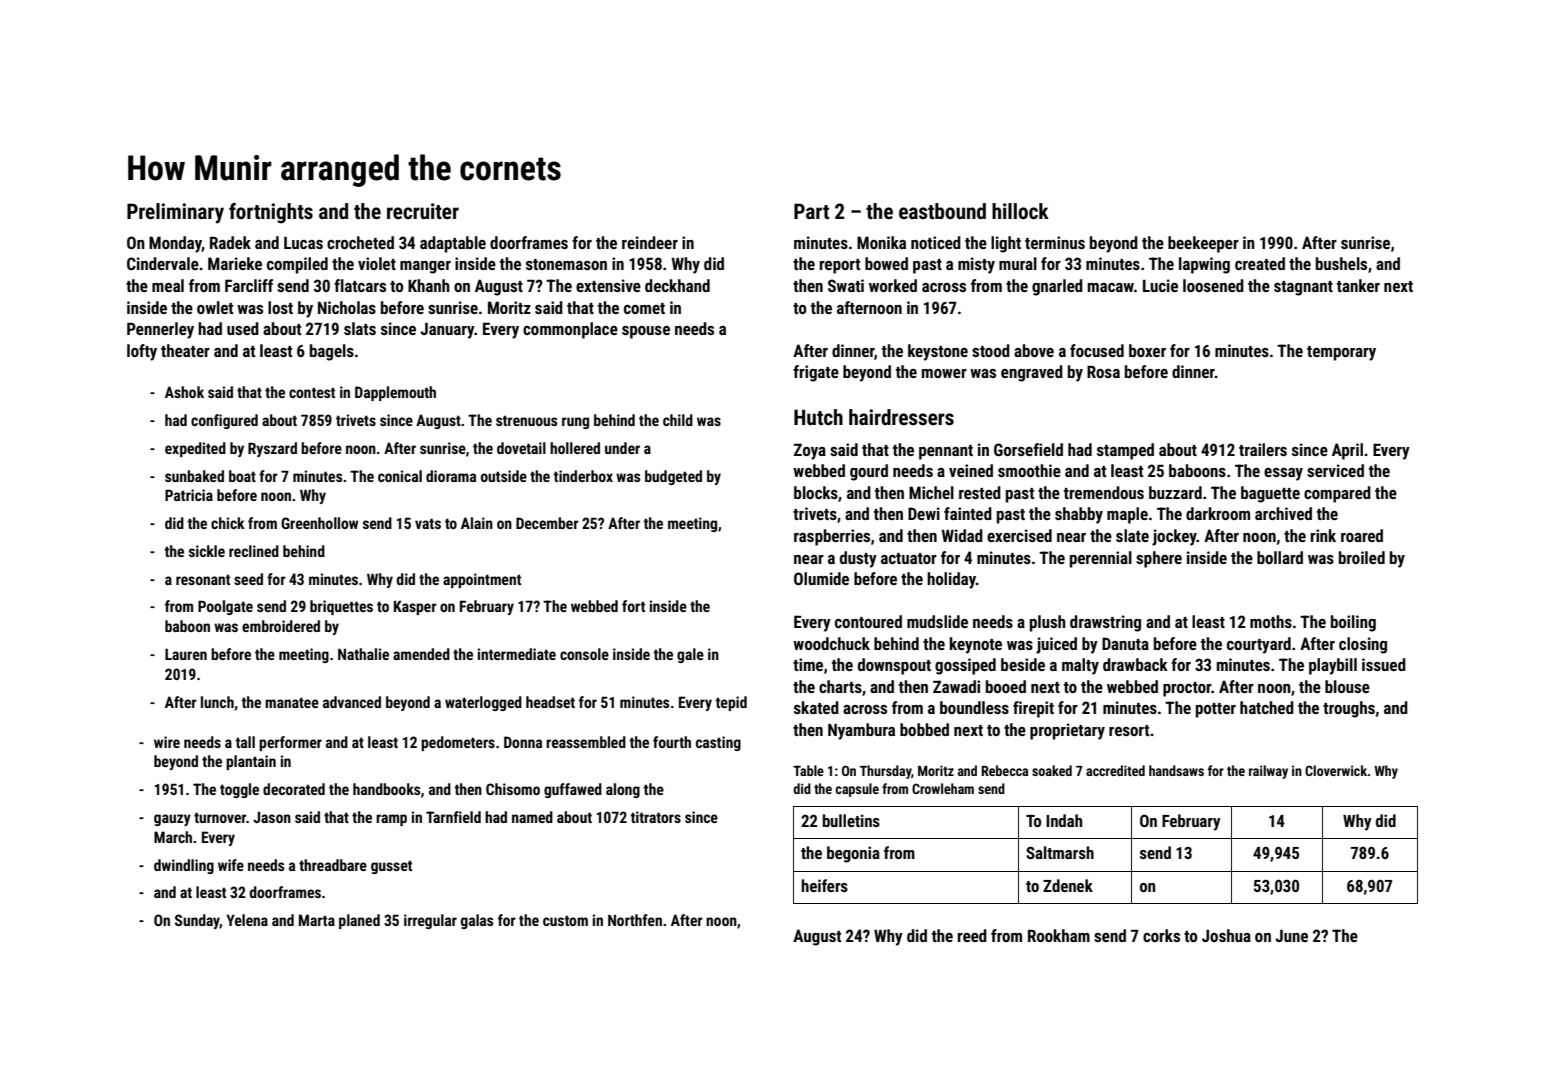 Image resolution: width=1544 pixels, height=1092 pixels. Describe the element at coordinates (203, 579) in the screenshot. I see `resonant` at that location.
